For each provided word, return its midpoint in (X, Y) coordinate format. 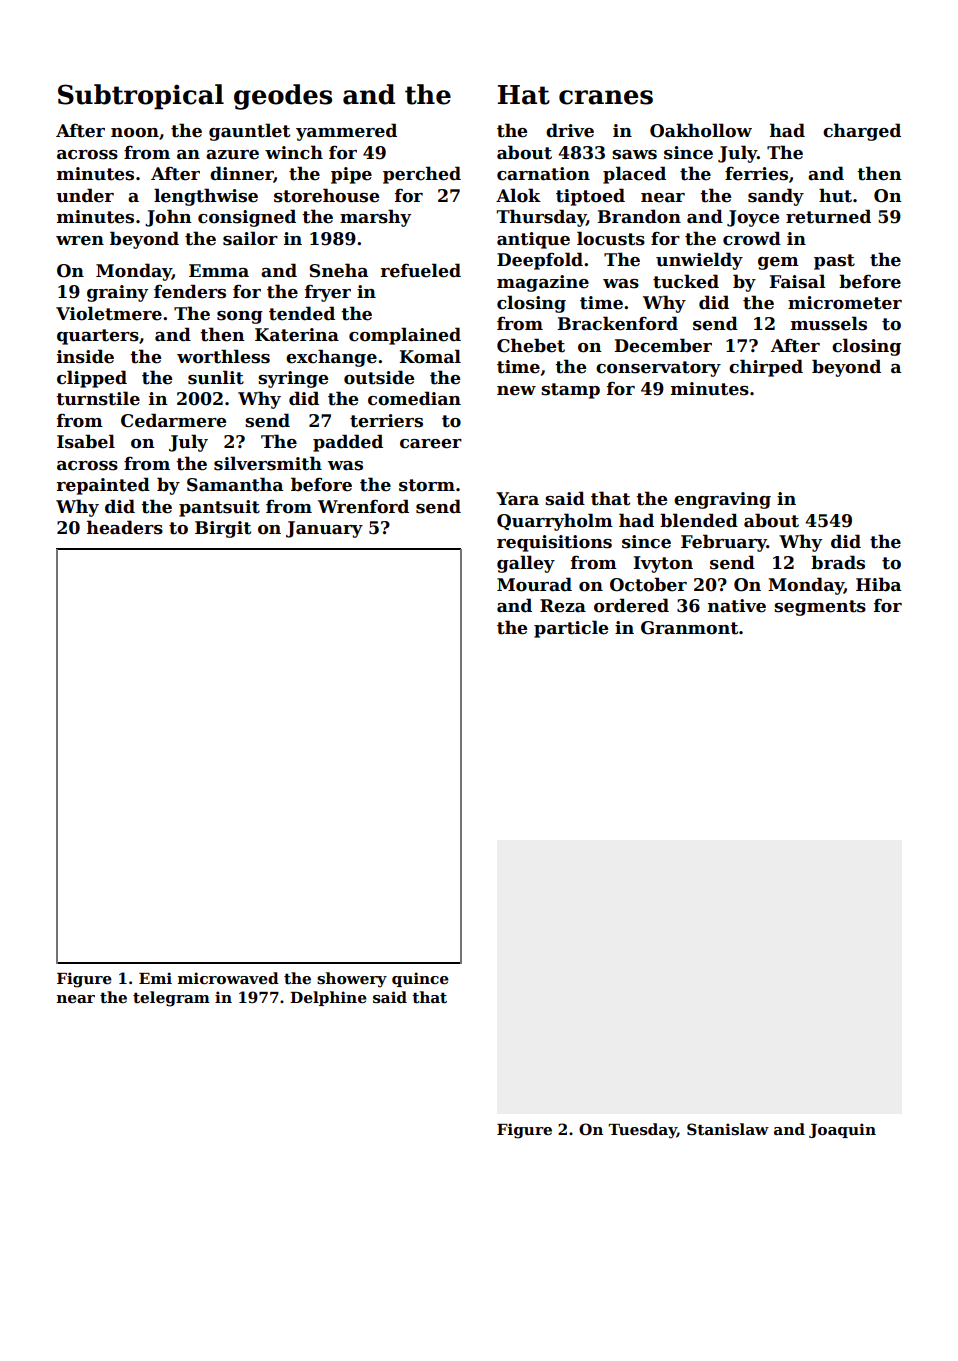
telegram (171, 999)
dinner (242, 174)
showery (352, 980)
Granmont (689, 628)
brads (838, 562)
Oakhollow (701, 130)
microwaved (228, 978)
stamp (570, 391)
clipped (92, 379)
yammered (346, 132)
